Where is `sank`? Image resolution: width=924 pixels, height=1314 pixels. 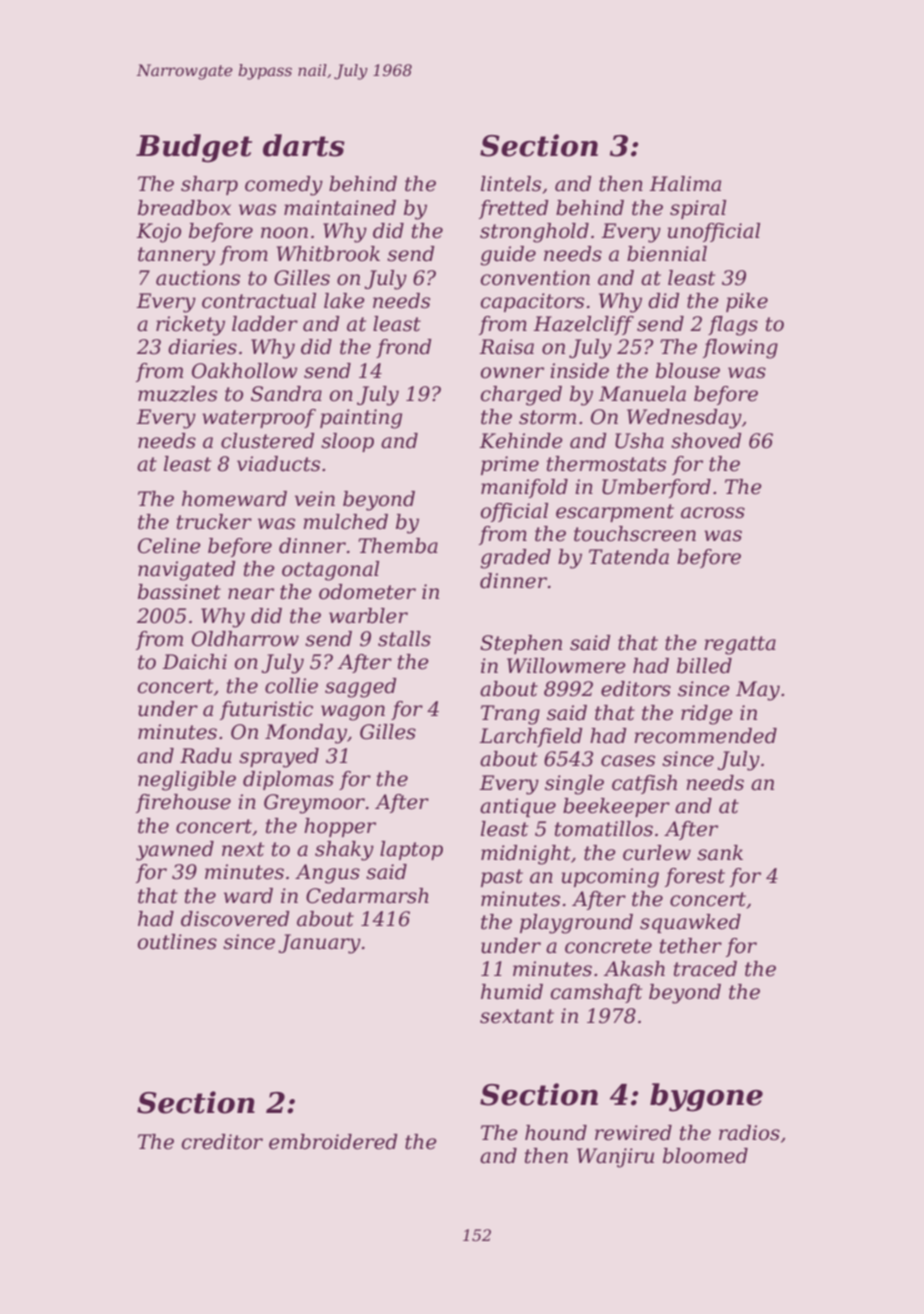 sank is located at coordinates (720, 853).
